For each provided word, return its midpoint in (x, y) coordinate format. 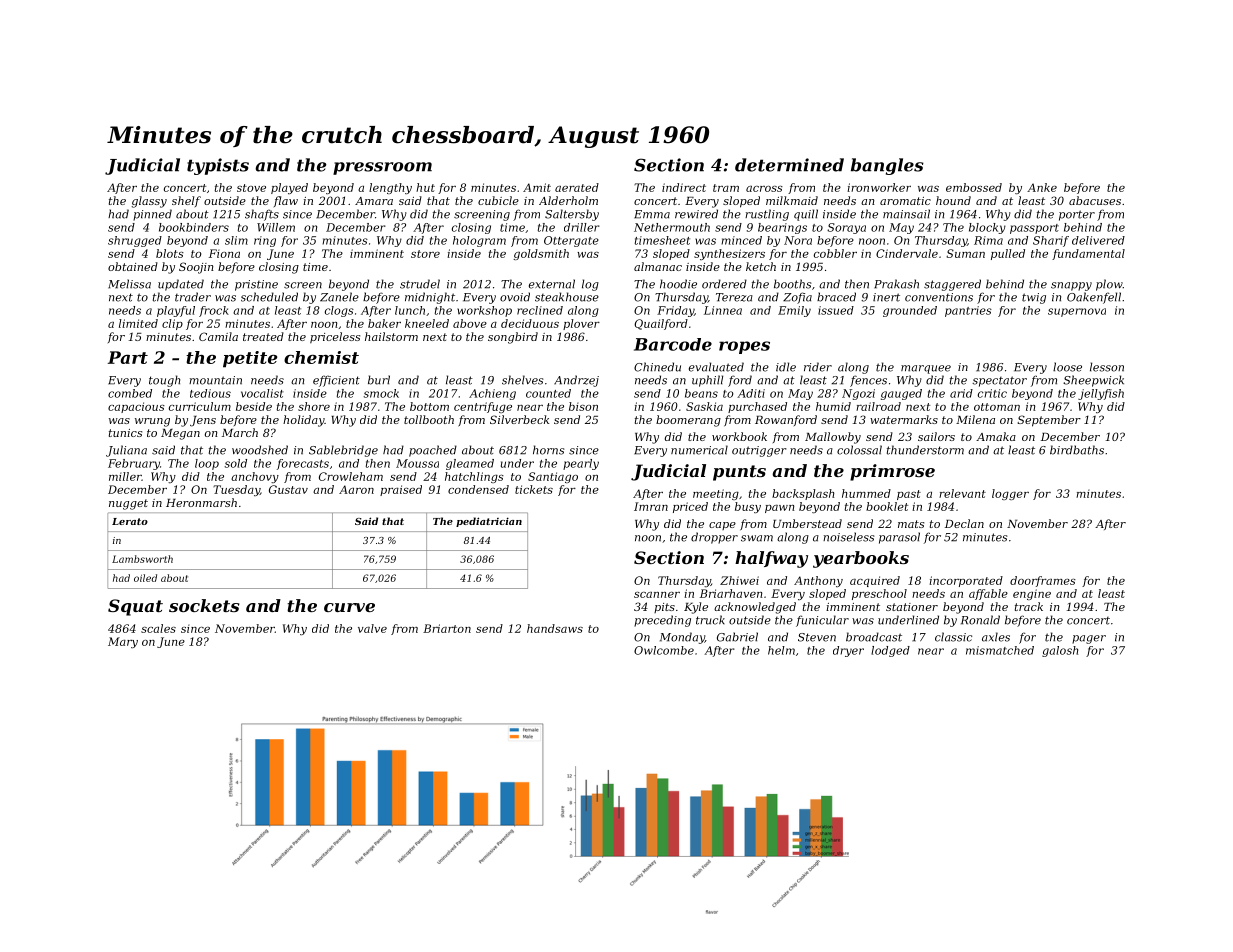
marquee (926, 369)
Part (128, 357)
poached (433, 451)
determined (789, 165)
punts (739, 473)
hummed (866, 493)
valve (372, 628)
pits (664, 608)
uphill (707, 381)
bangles (887, 166)
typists (218, 166)
